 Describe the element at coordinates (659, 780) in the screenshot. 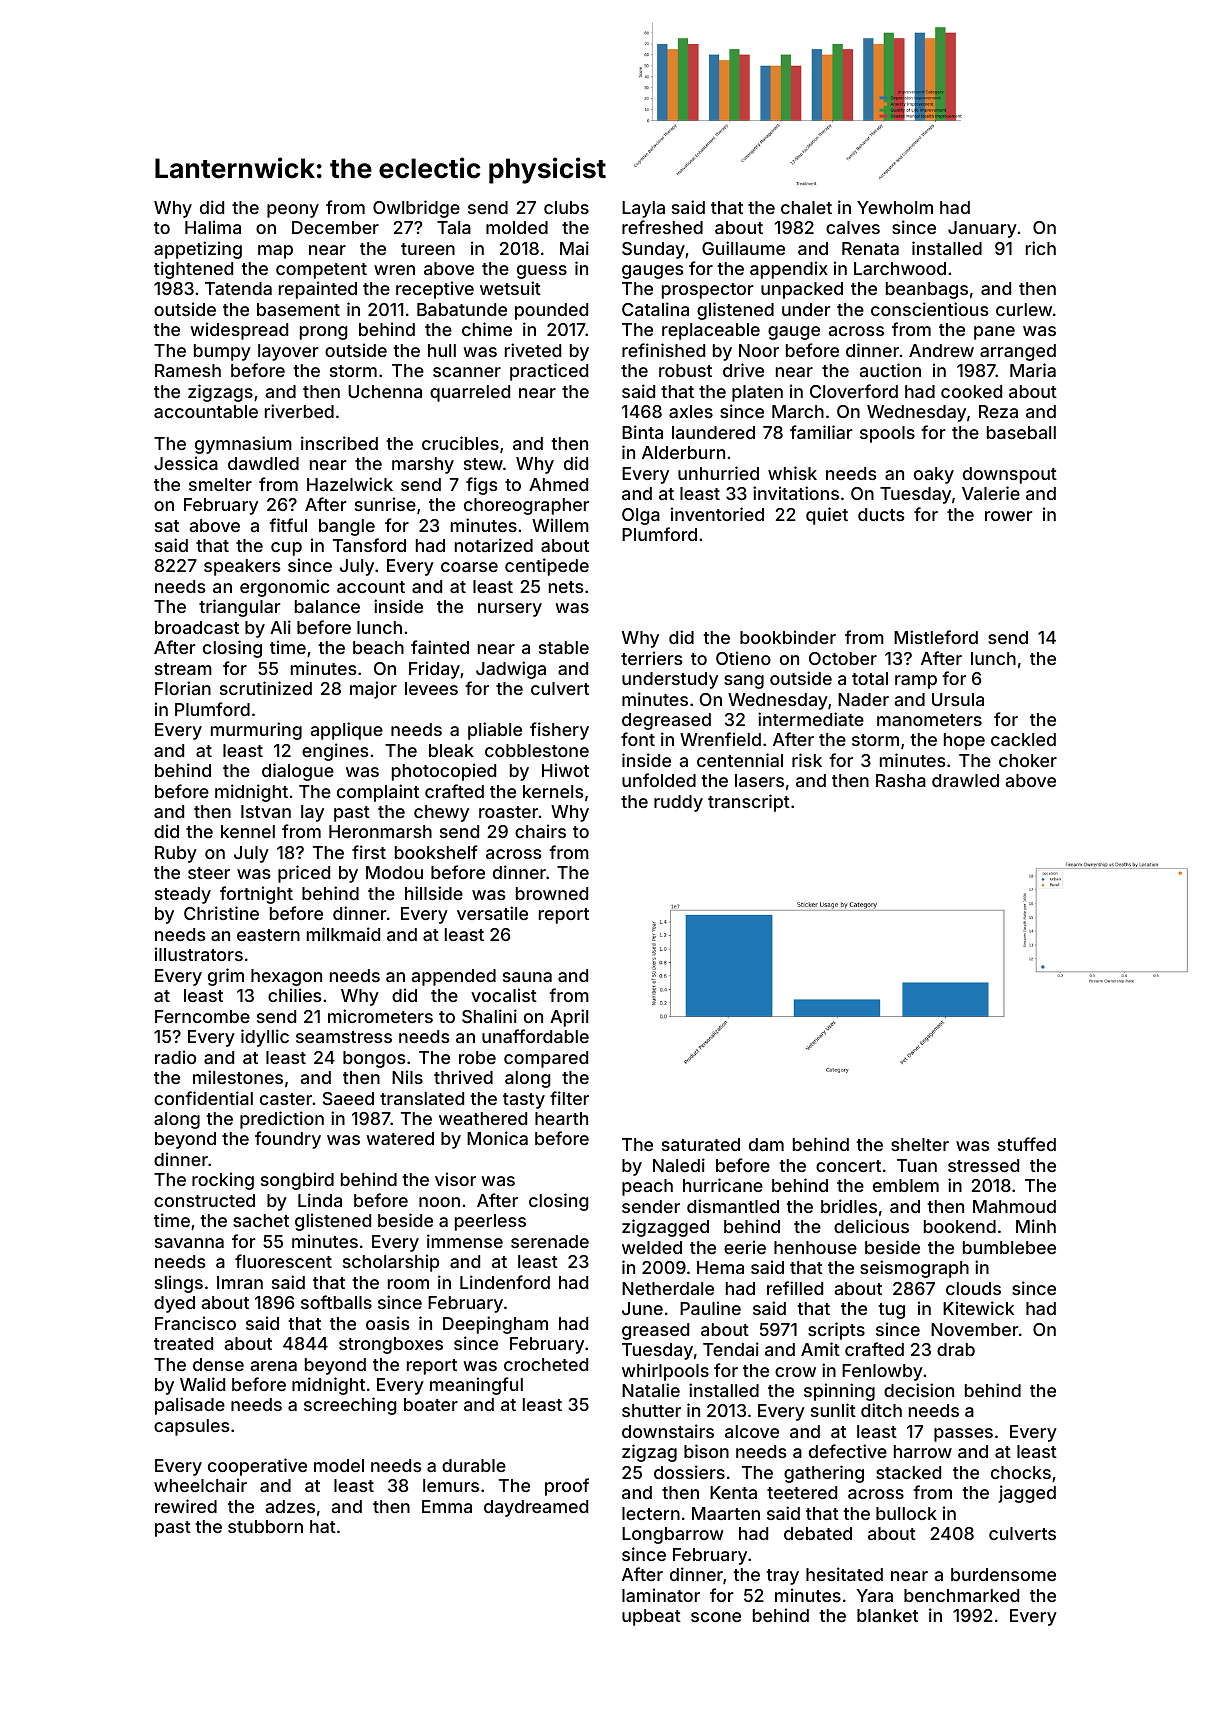

I see `unfolded` at that location.
